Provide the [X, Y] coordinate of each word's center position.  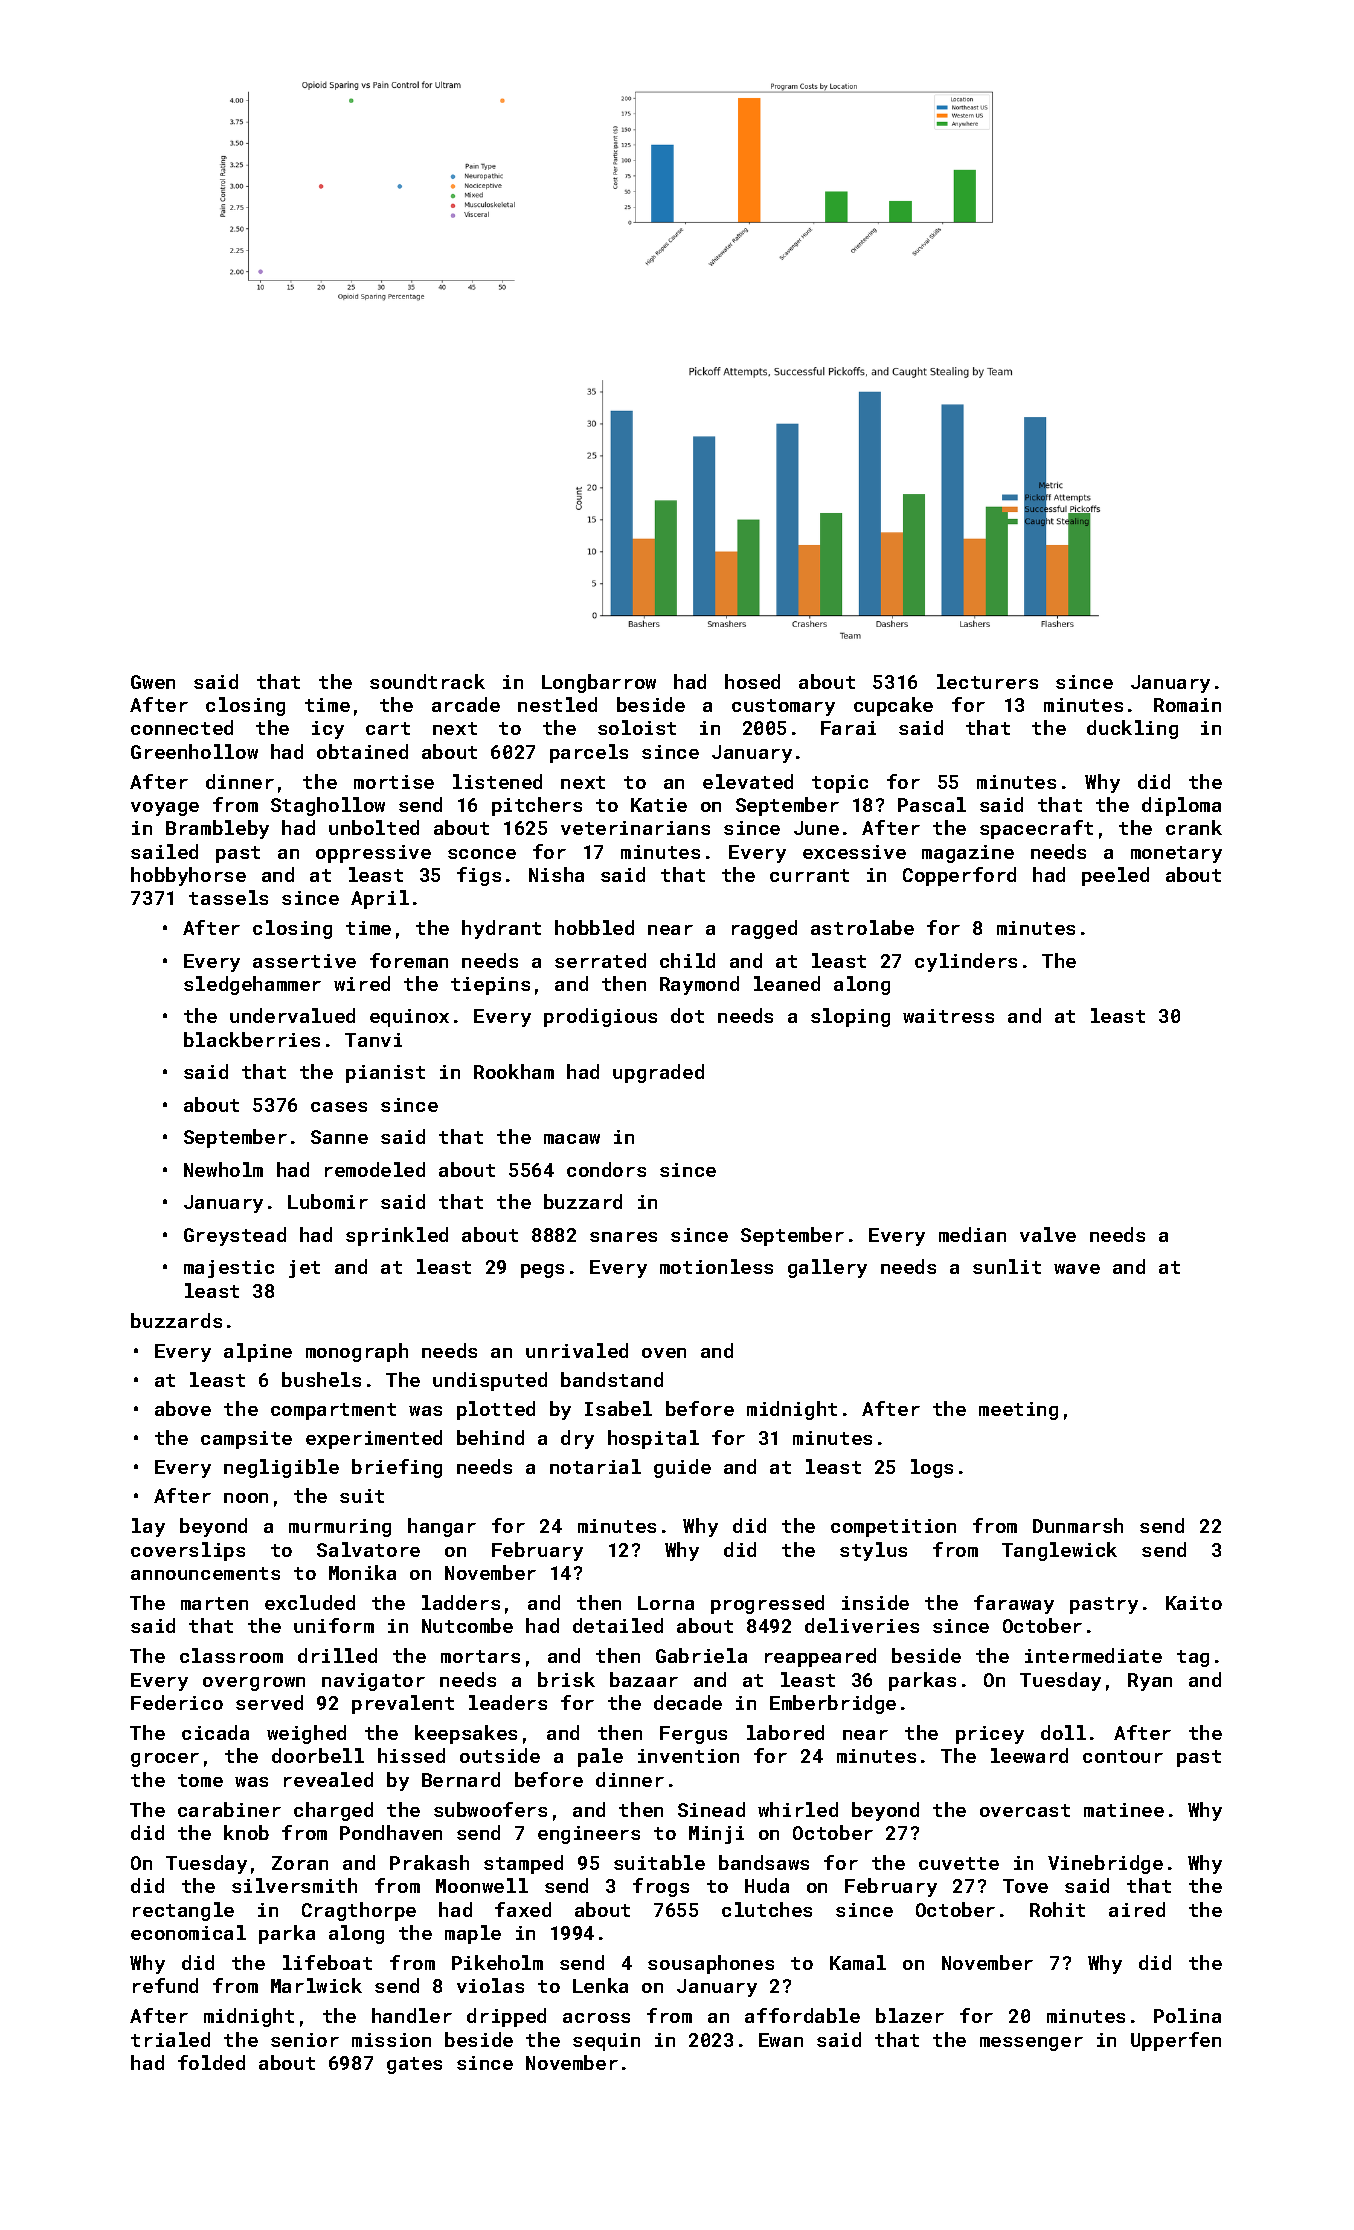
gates [414, 2065]
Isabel [618, 1408]
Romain [1187, 705]
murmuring [340, 1528]
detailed [618, 1625]
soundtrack [427, 681]
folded [211, 2062]
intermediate [1093, 1655]
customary [783, 707]
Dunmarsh [1078, 1525]
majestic [229, 1269]
